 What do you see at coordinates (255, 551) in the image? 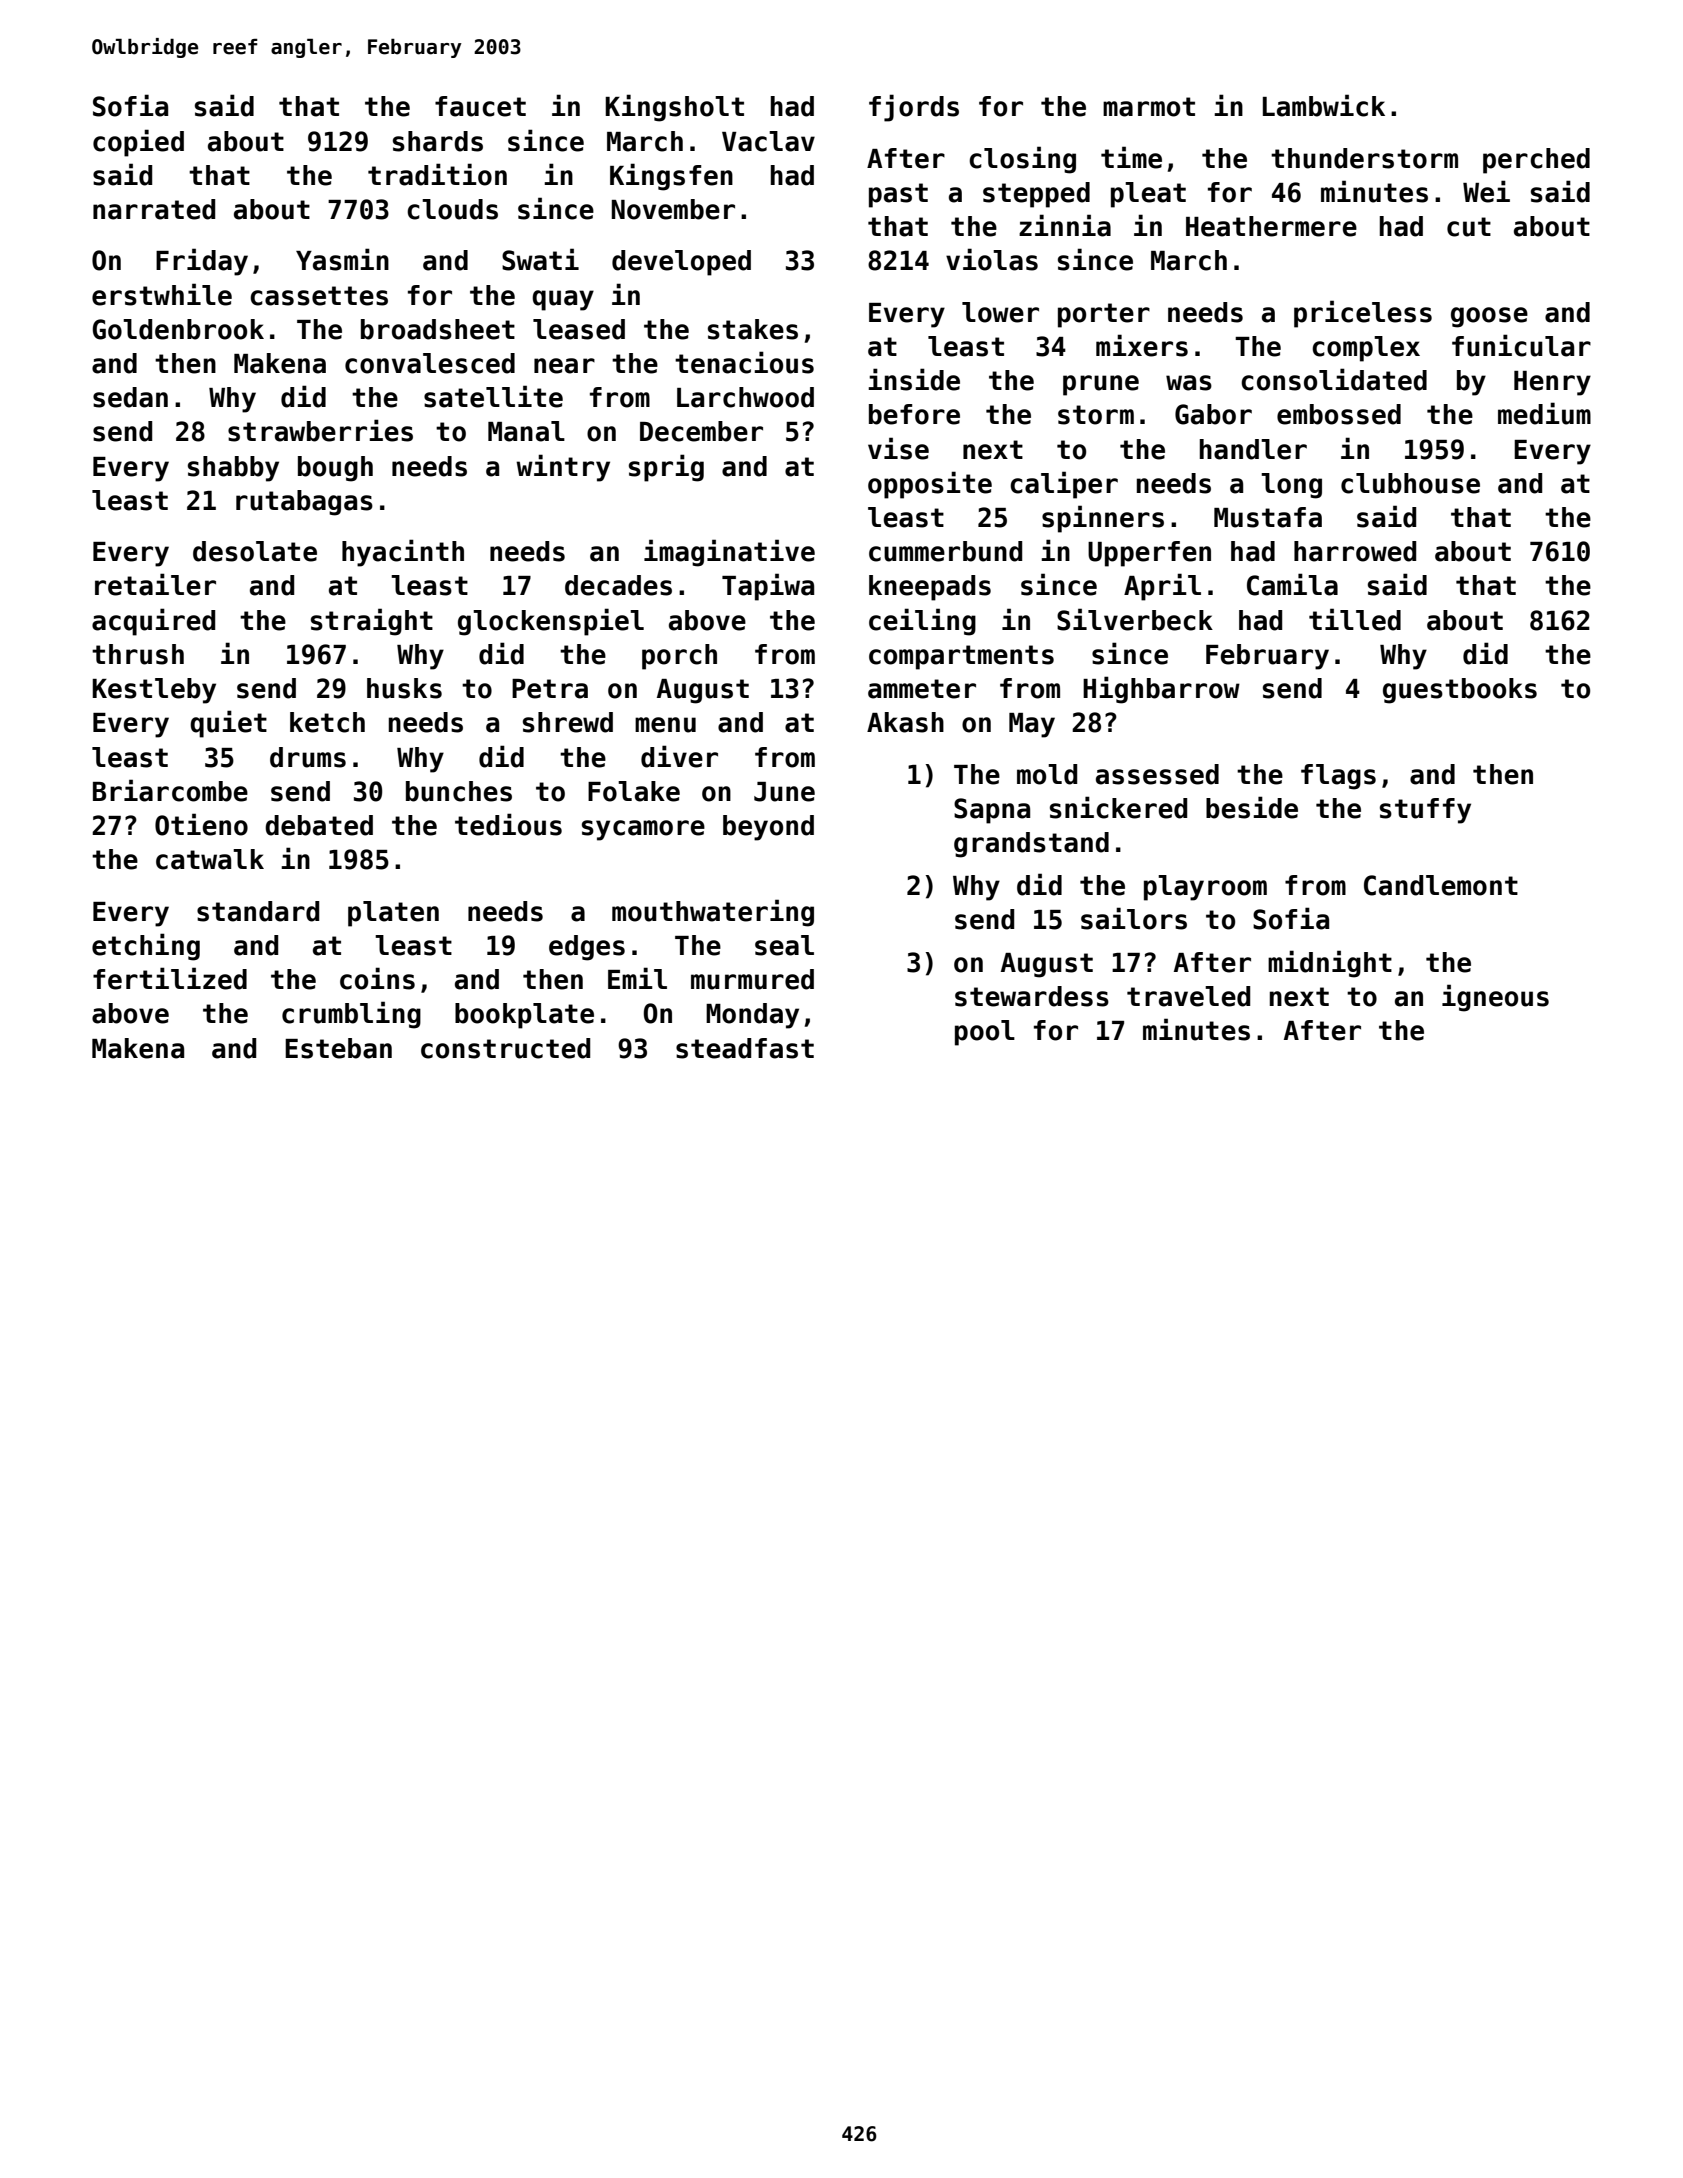
I see `desolate` at bounding box center [255, 551].
